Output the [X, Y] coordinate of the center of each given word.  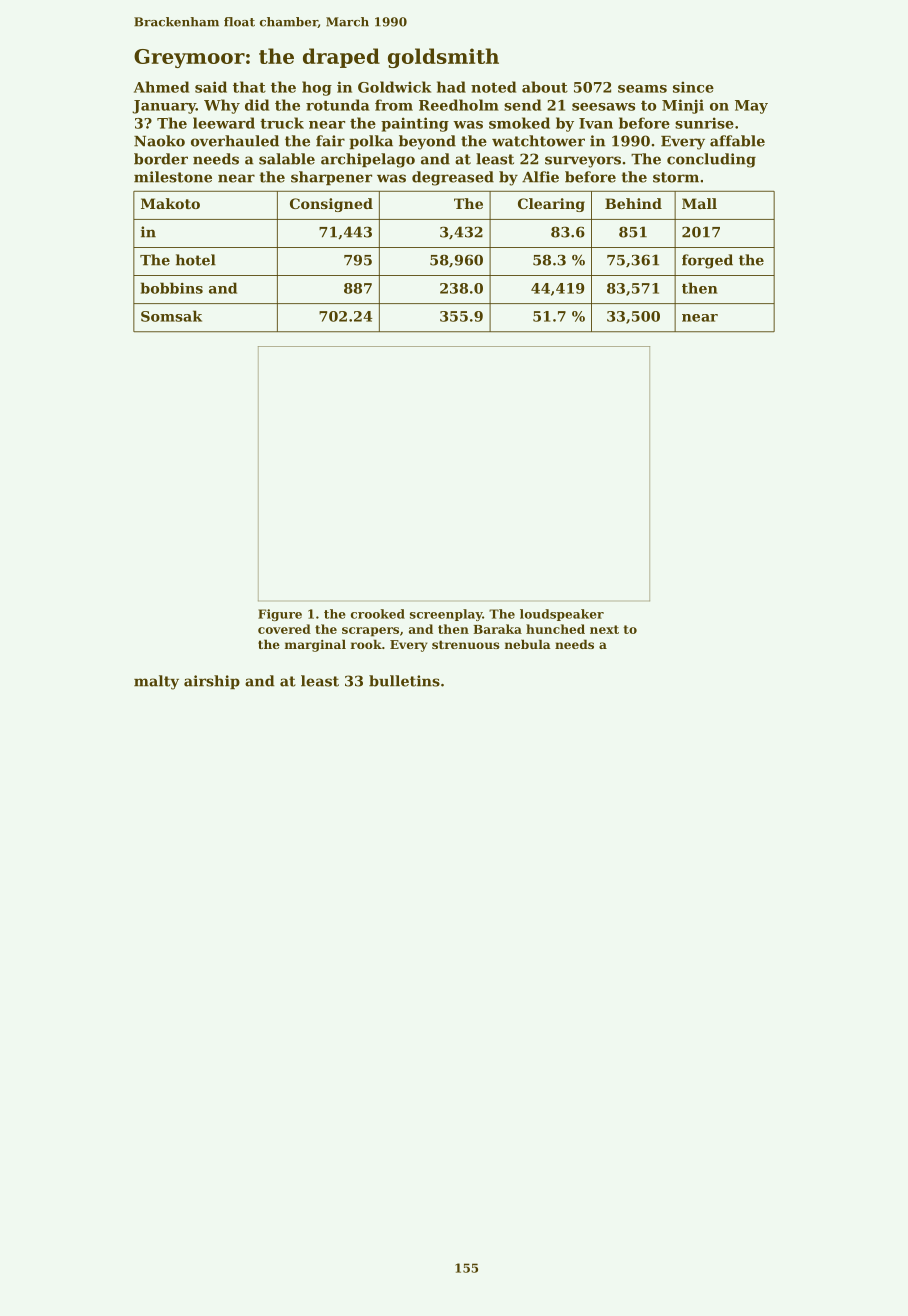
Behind [633, 203]
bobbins [172, 288]
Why [222, 106]
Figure [280, 615]
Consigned [331, 205]
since [693, 87]
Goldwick [394, 87]
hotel [196, 260]
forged [707, 261]
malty [156, 682]
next [604, 629]
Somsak [171, 316]
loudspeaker [562, 615]
